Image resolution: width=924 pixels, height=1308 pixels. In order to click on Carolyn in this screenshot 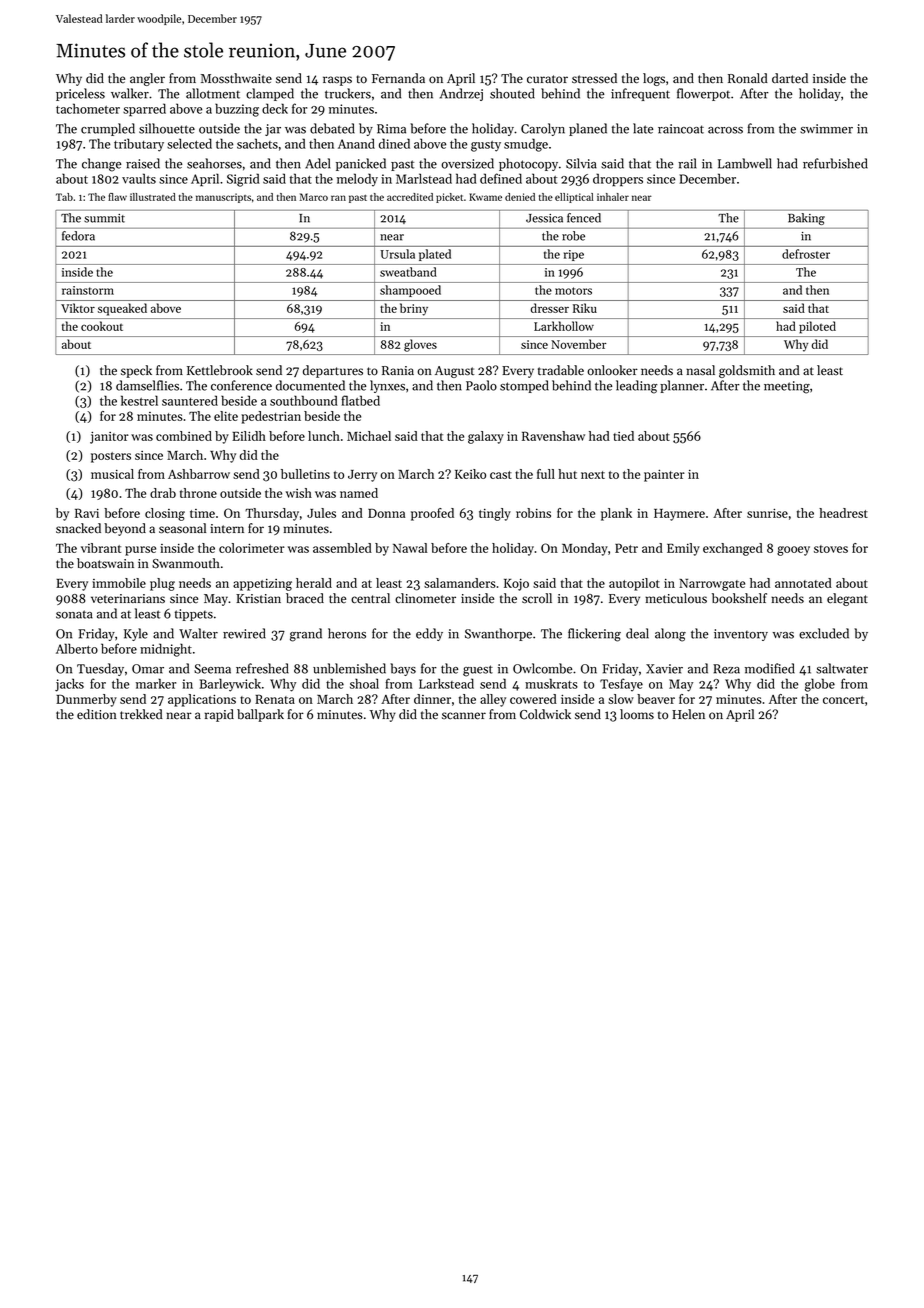, I will do `click(543, 129)`.
